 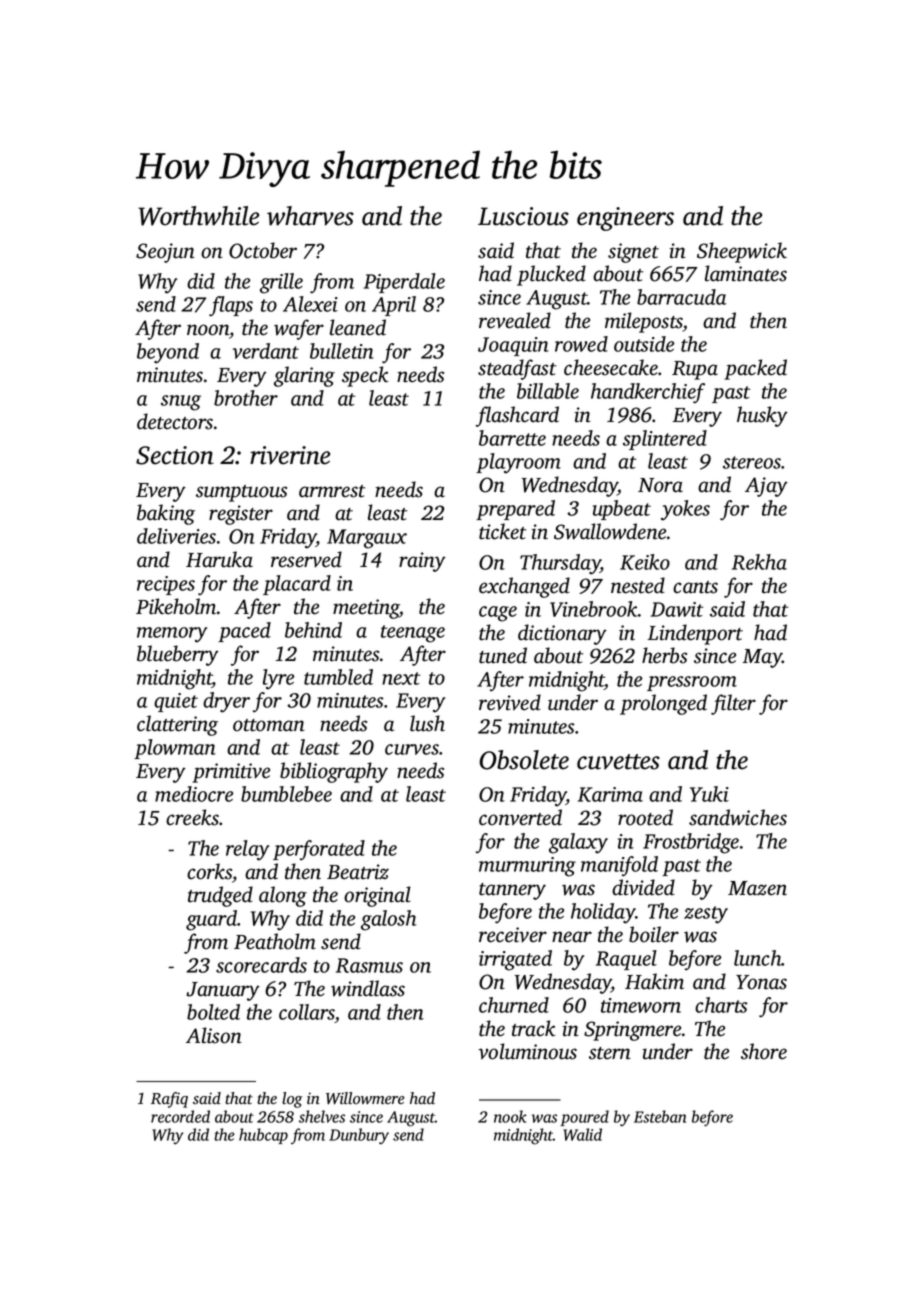 I want to click on Beatriz, so click(x=358, y=872).
